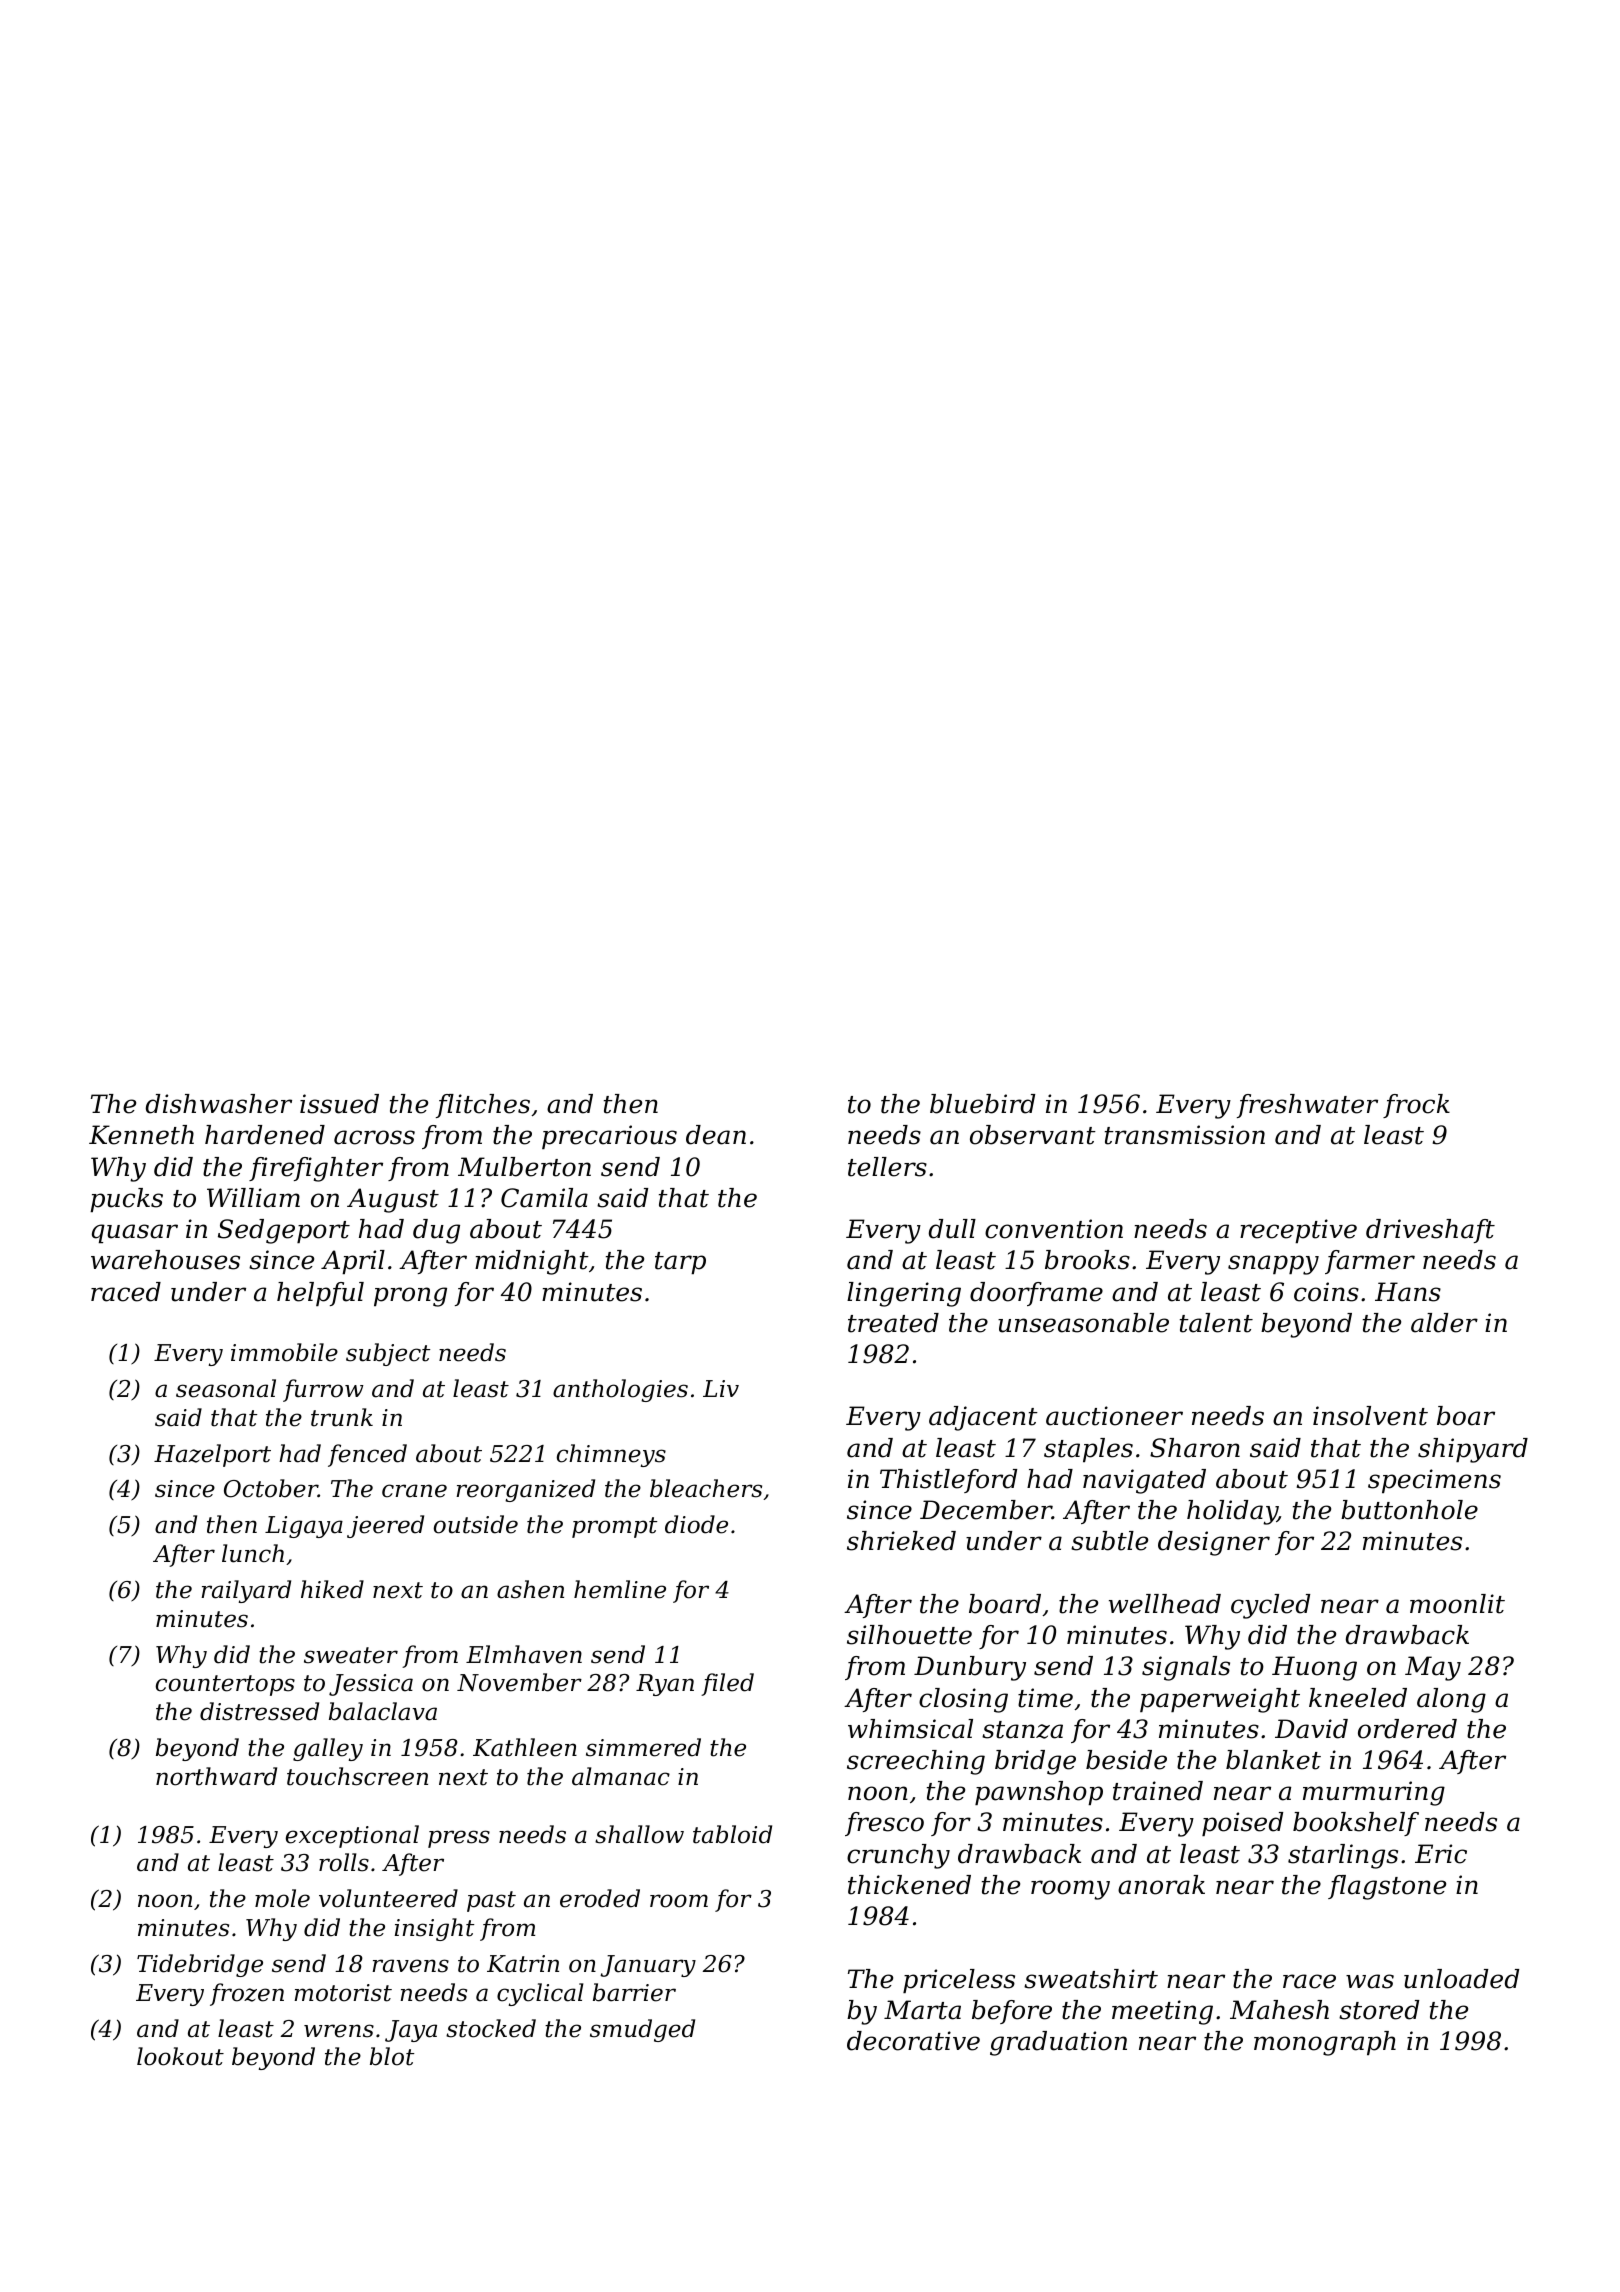 The height and width of the image is (2292, 1620). Describe the element at coordinates (180, 2056) in the image. I see `lookout` at that location.
